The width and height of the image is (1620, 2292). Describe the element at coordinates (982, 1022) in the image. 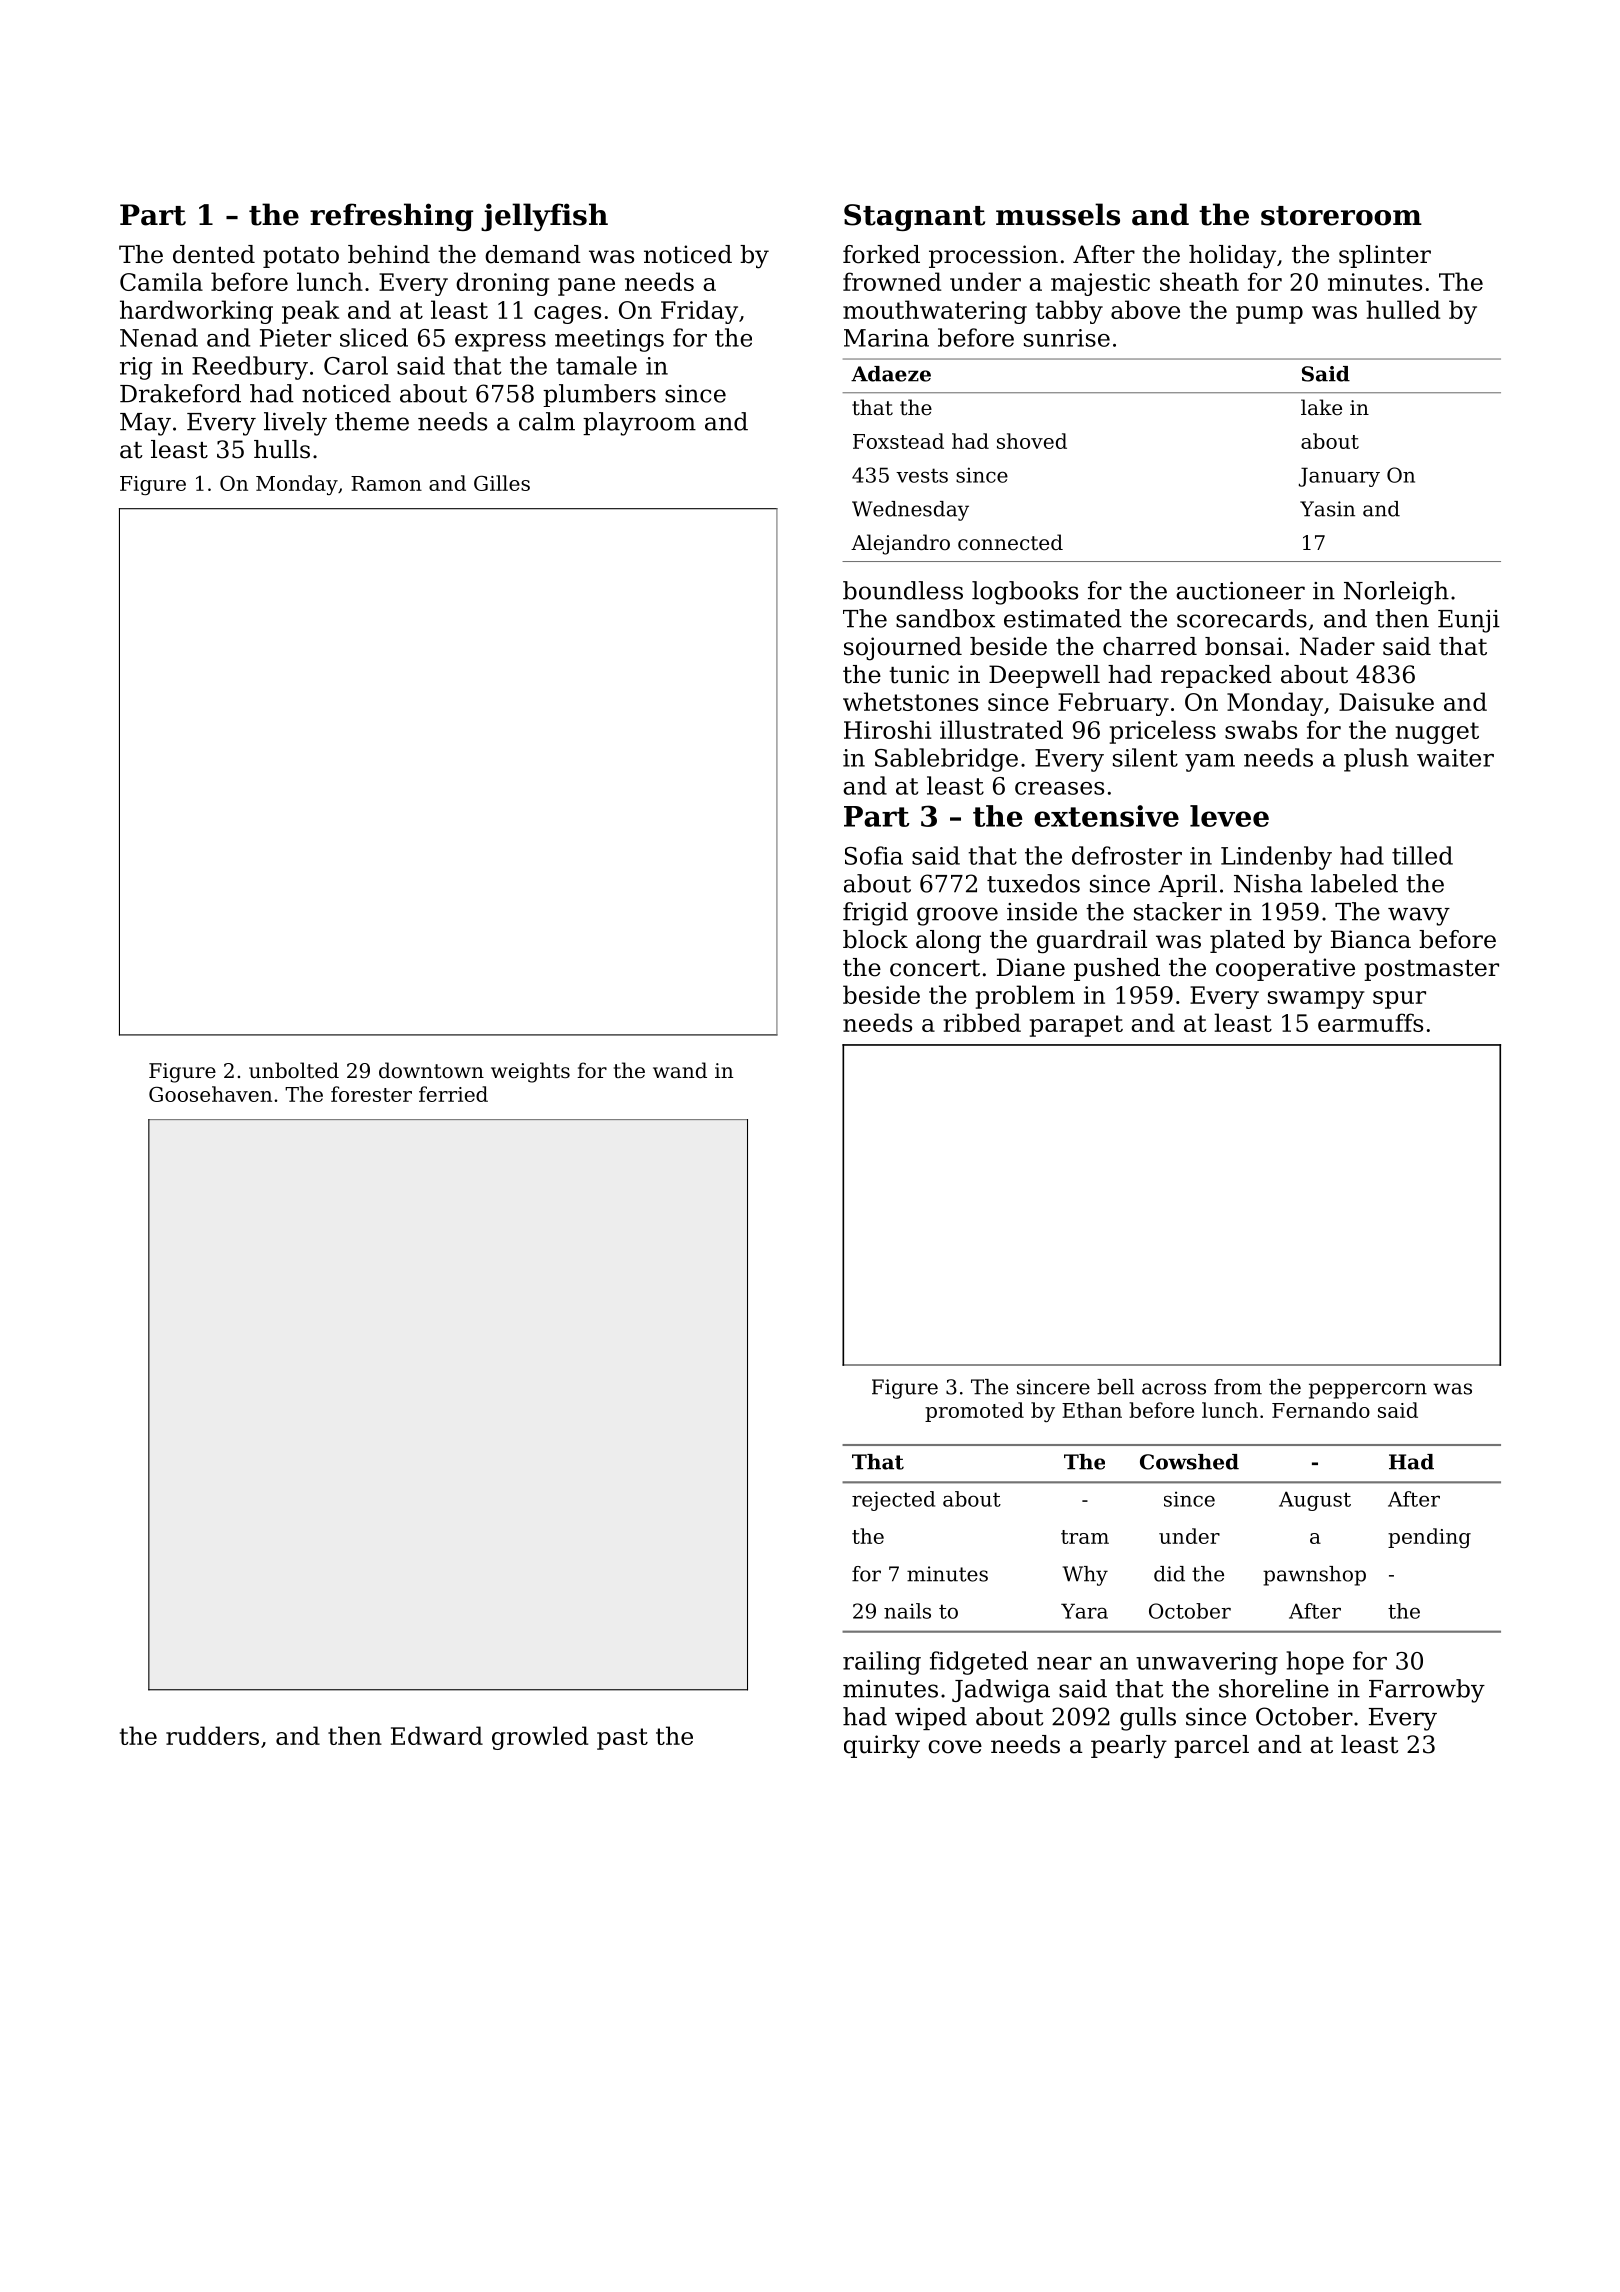

I see `ribbed` at that location.
